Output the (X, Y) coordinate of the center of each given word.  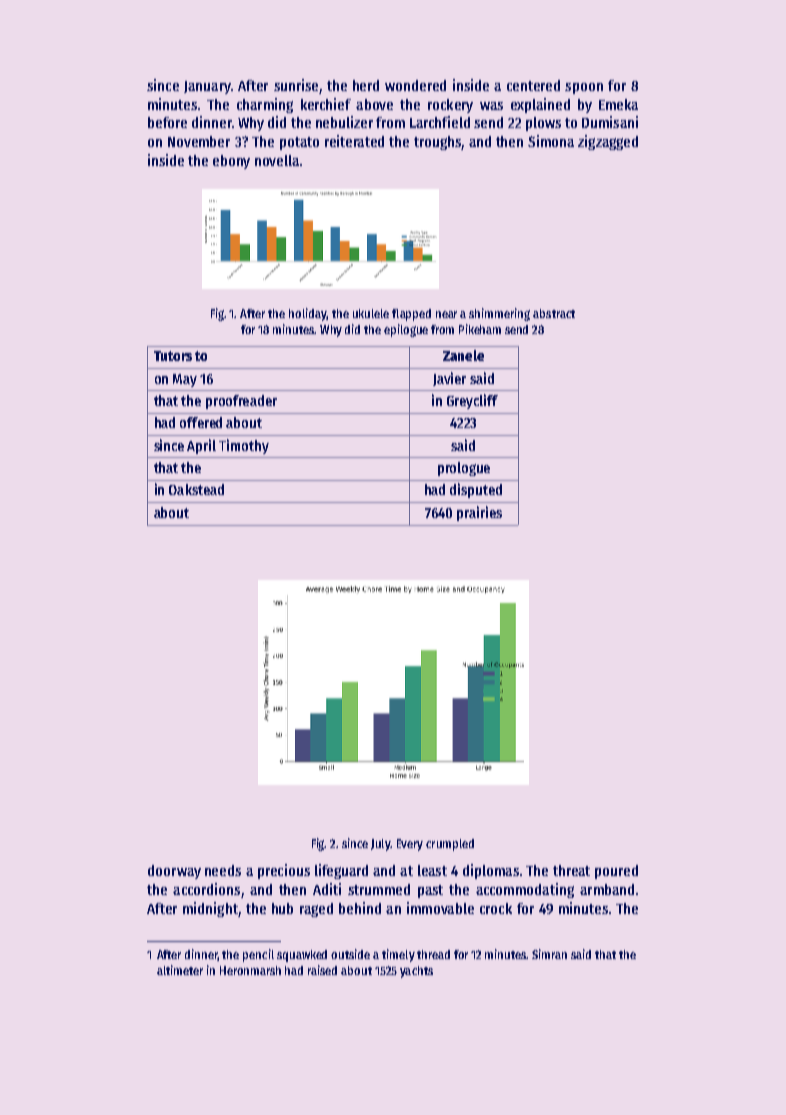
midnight (210, 909)
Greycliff (472, 401)
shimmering (499, 314)
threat (571, 870)
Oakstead (196, 489)
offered (201, 422)
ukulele (371, 313)
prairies (479, 513)
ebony (231, 162)
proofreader (241, 402)
